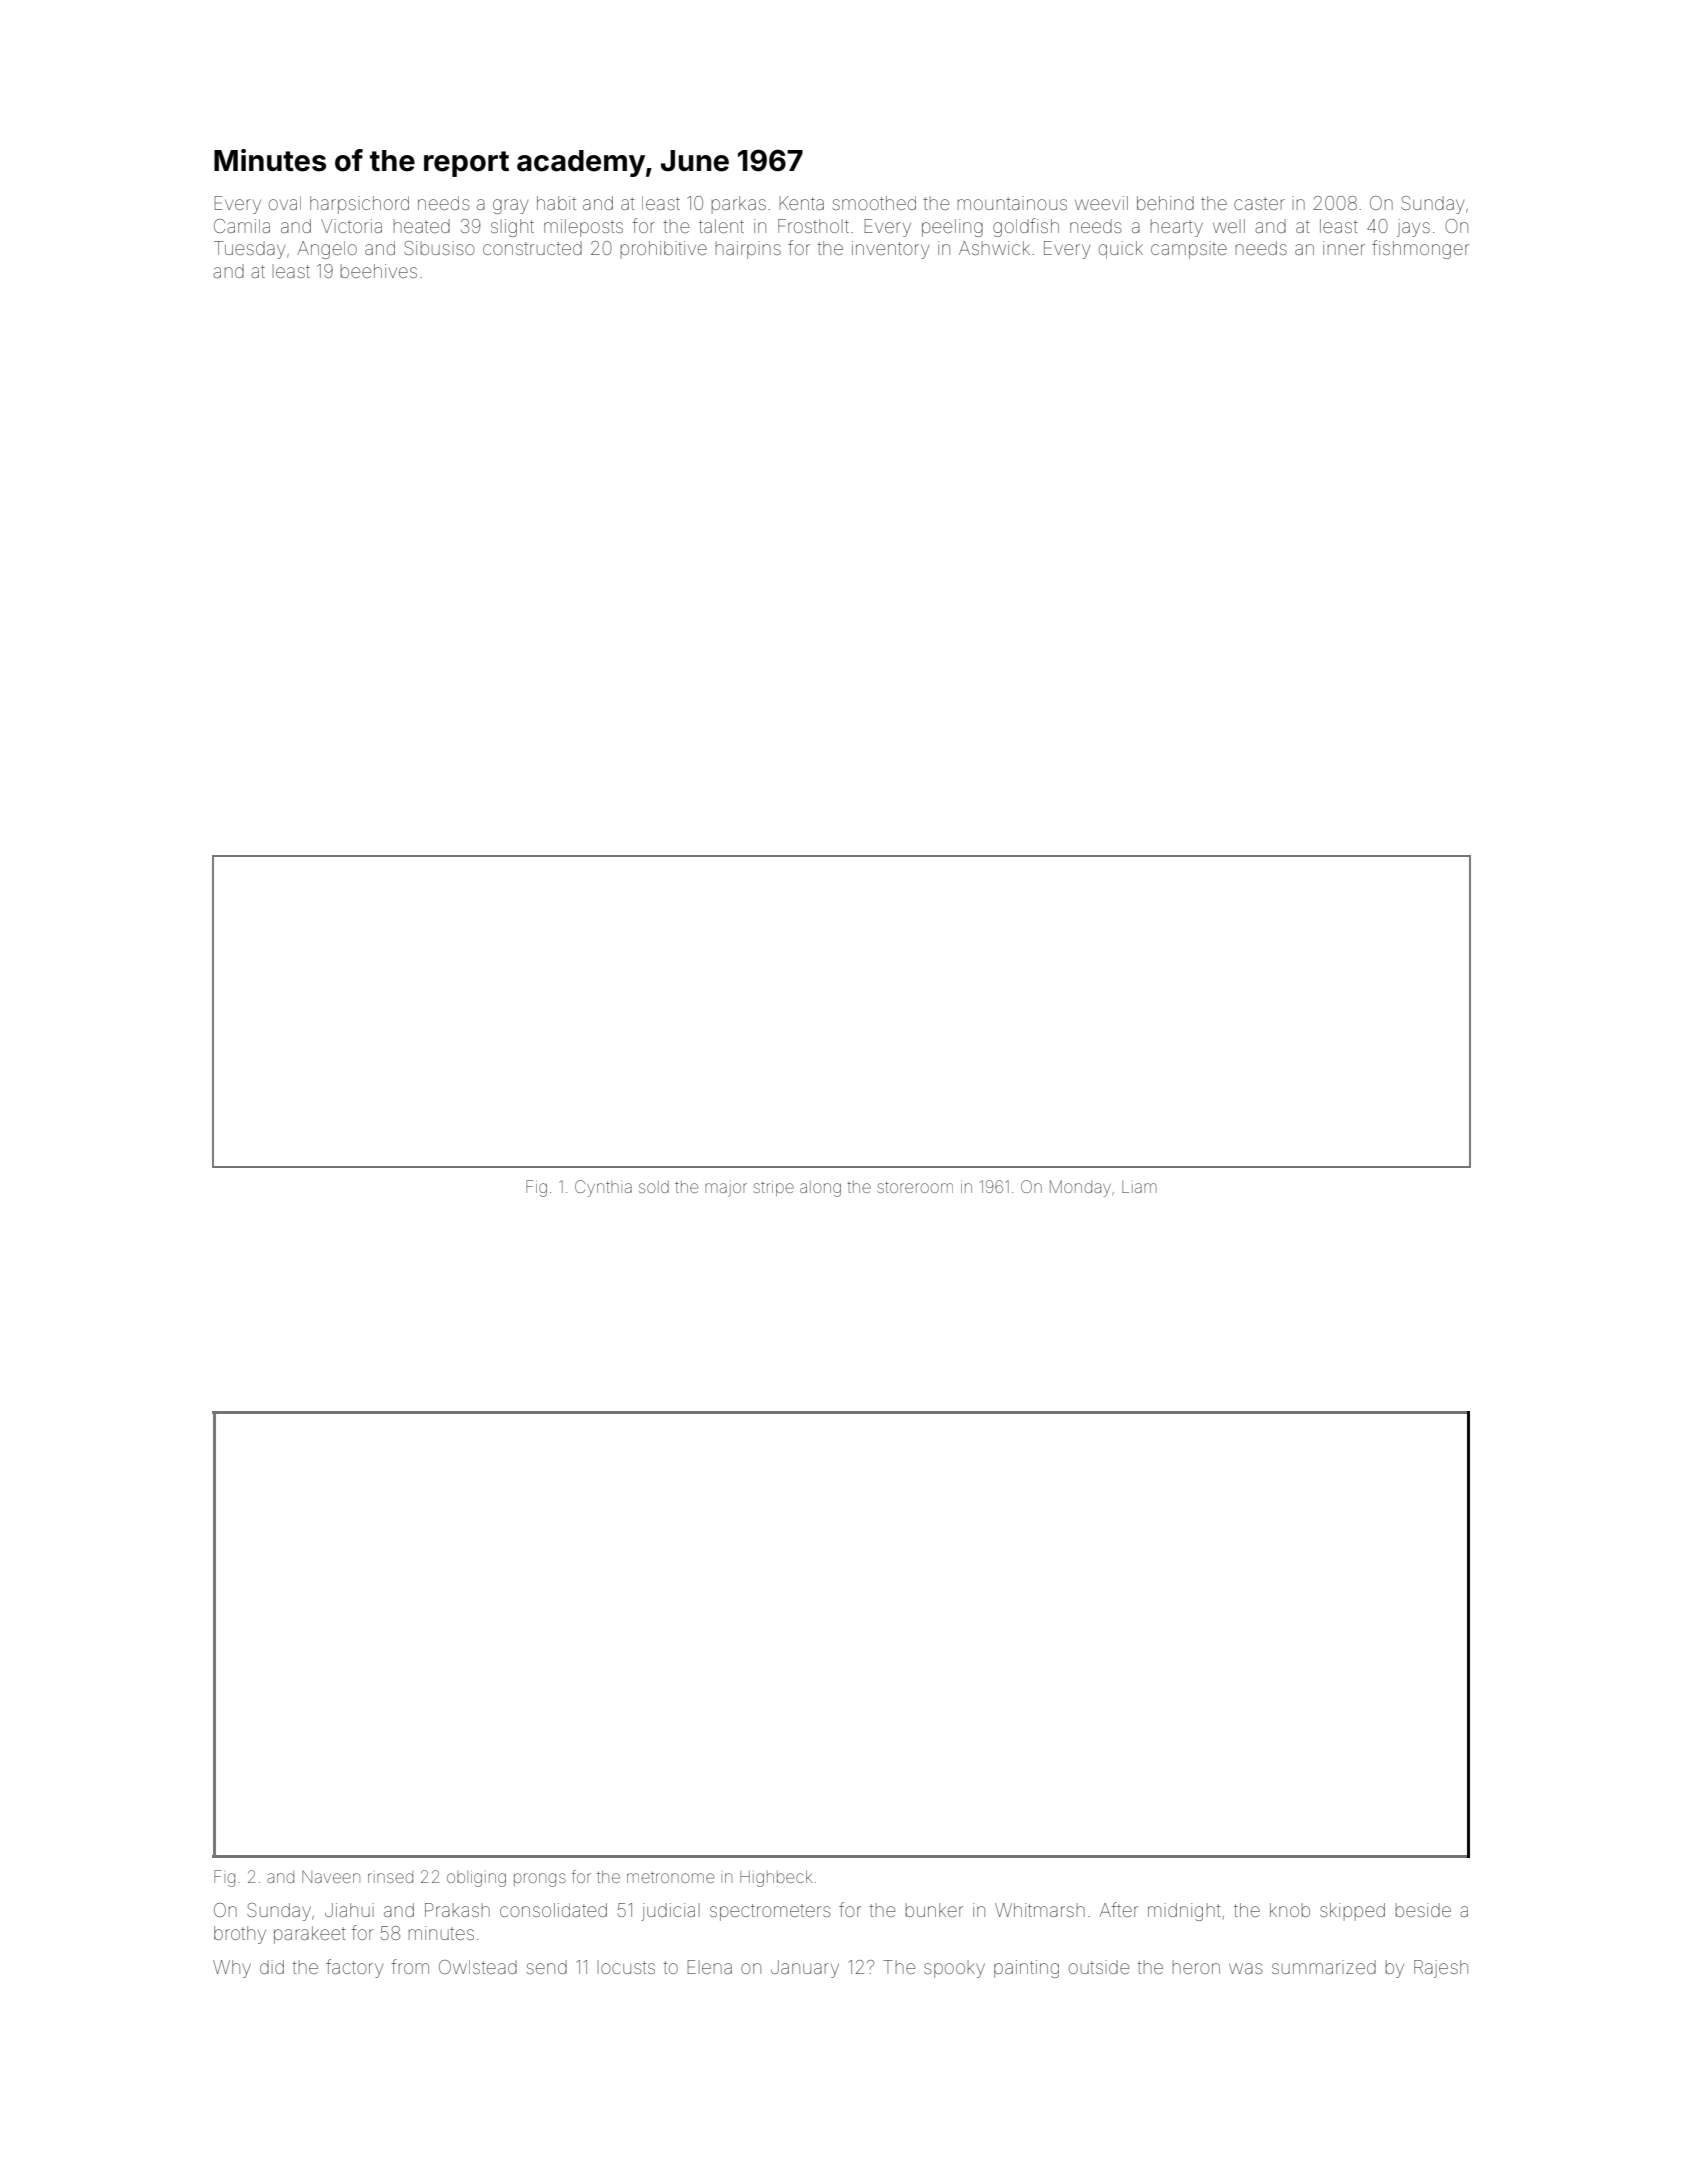 This screenshot has height=2178, width=1683. I want to click on fishmonger, so click(1420, 249).
